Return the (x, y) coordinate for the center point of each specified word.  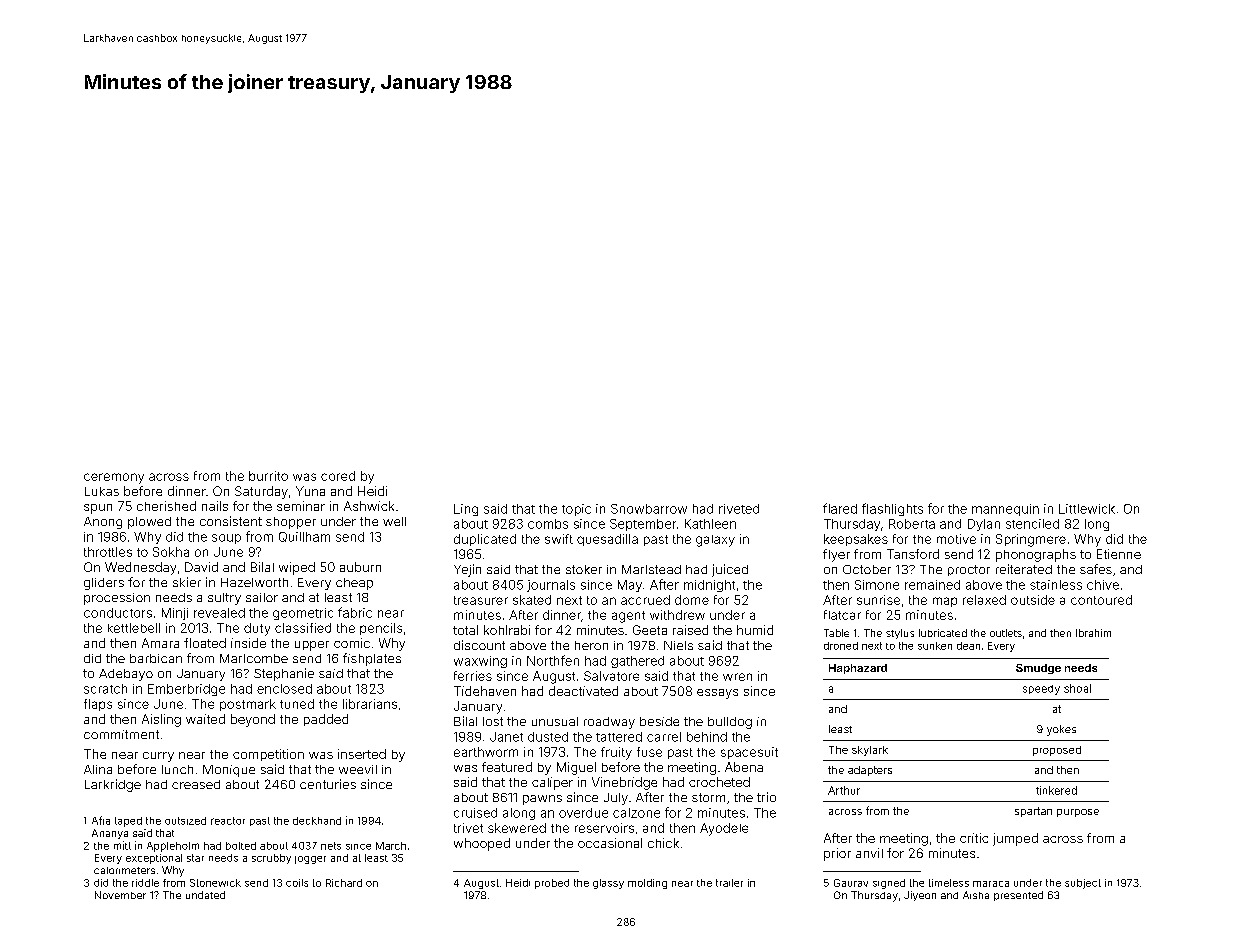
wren (737, 677)
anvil (869, 853)
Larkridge (113, 785)
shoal (1077, 688)
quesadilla (607, 540)
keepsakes (856, 540)
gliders (104, 584)
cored (338, 476)
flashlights (892, 509)
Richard (344, 883)
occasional (610, 843)
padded (326, 720)
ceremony (114, 478)
